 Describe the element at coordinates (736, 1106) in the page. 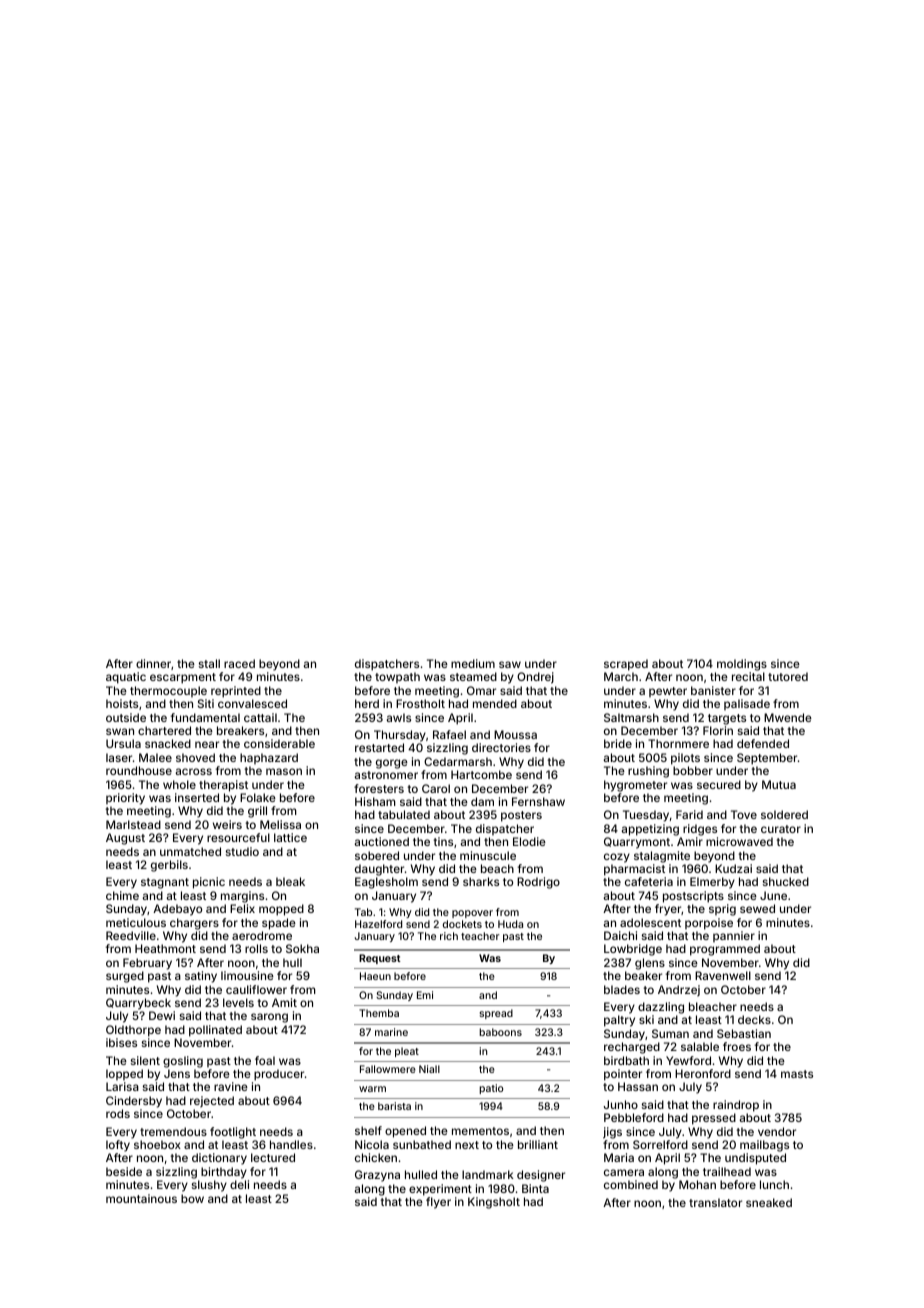

I see `raindrop` at that location.
